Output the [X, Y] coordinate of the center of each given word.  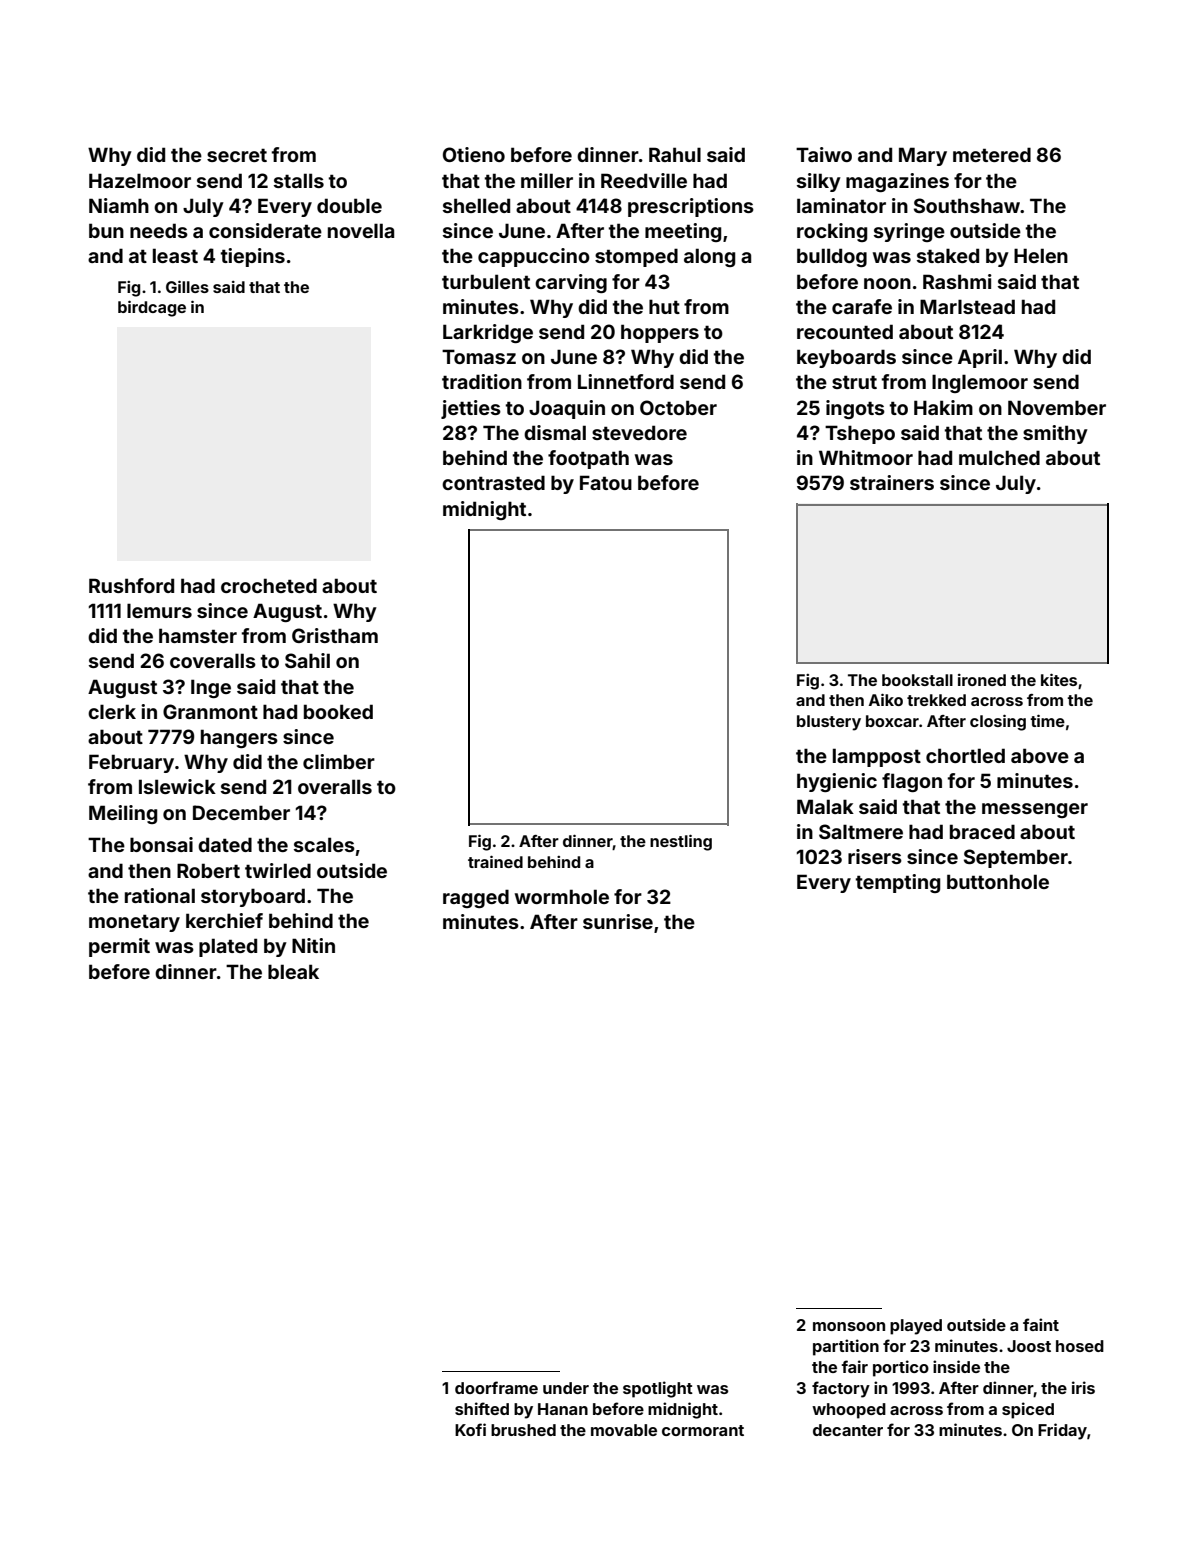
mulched [999, 457]
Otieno [474, 154]
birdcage [152, 308]
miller [547, 180]
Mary [923, 156]
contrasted [493, 482]
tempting [898, 883]
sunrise [618, 921]
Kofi [470, 1429]
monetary [134, 923]
